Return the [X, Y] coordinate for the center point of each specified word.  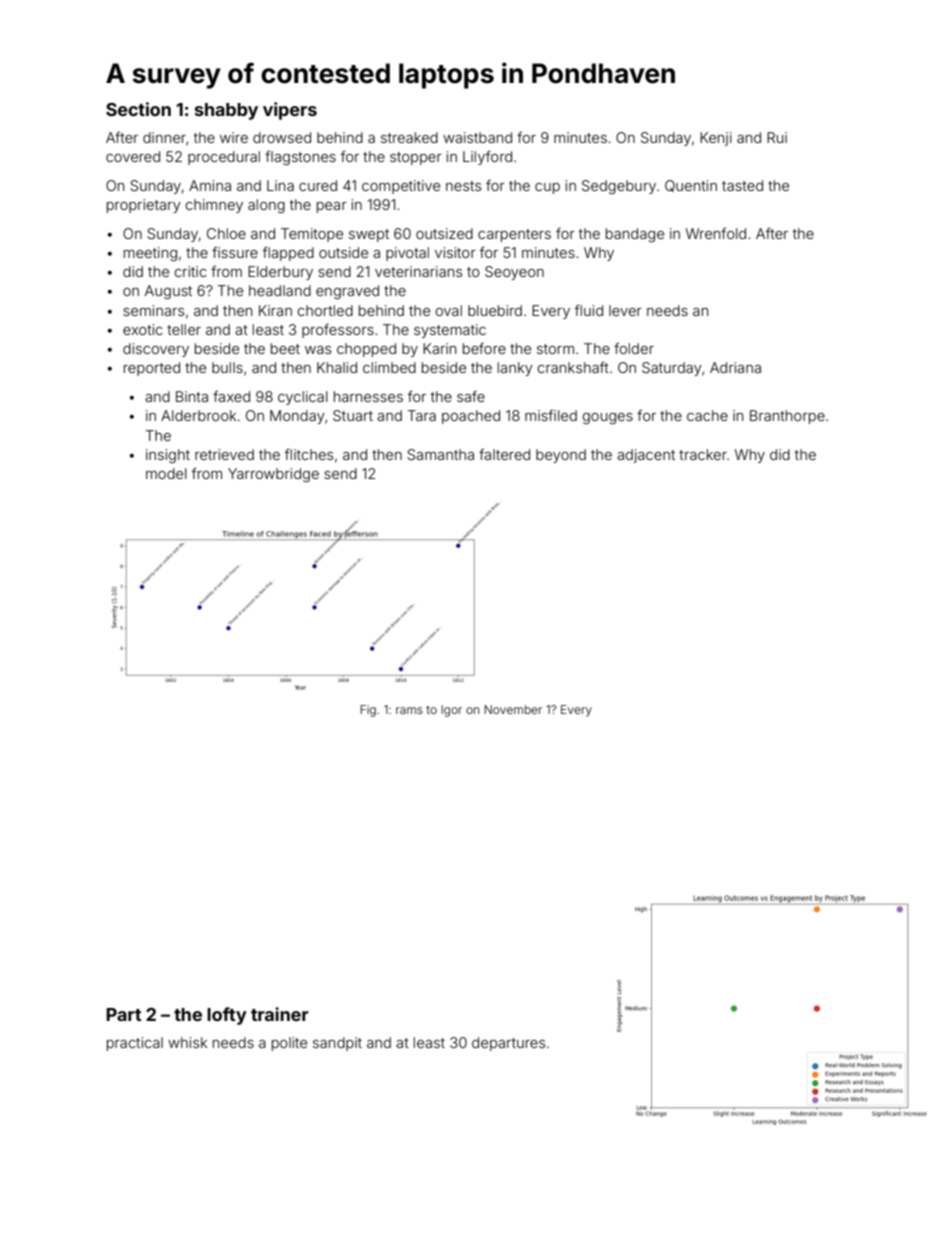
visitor [455, 252]
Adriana [735, 367]
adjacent [646, 456]
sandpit [337, 1044]
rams [409, 710]
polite [289, 1044]
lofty [227, 1016]
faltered [504, 454]
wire [234, 137]
